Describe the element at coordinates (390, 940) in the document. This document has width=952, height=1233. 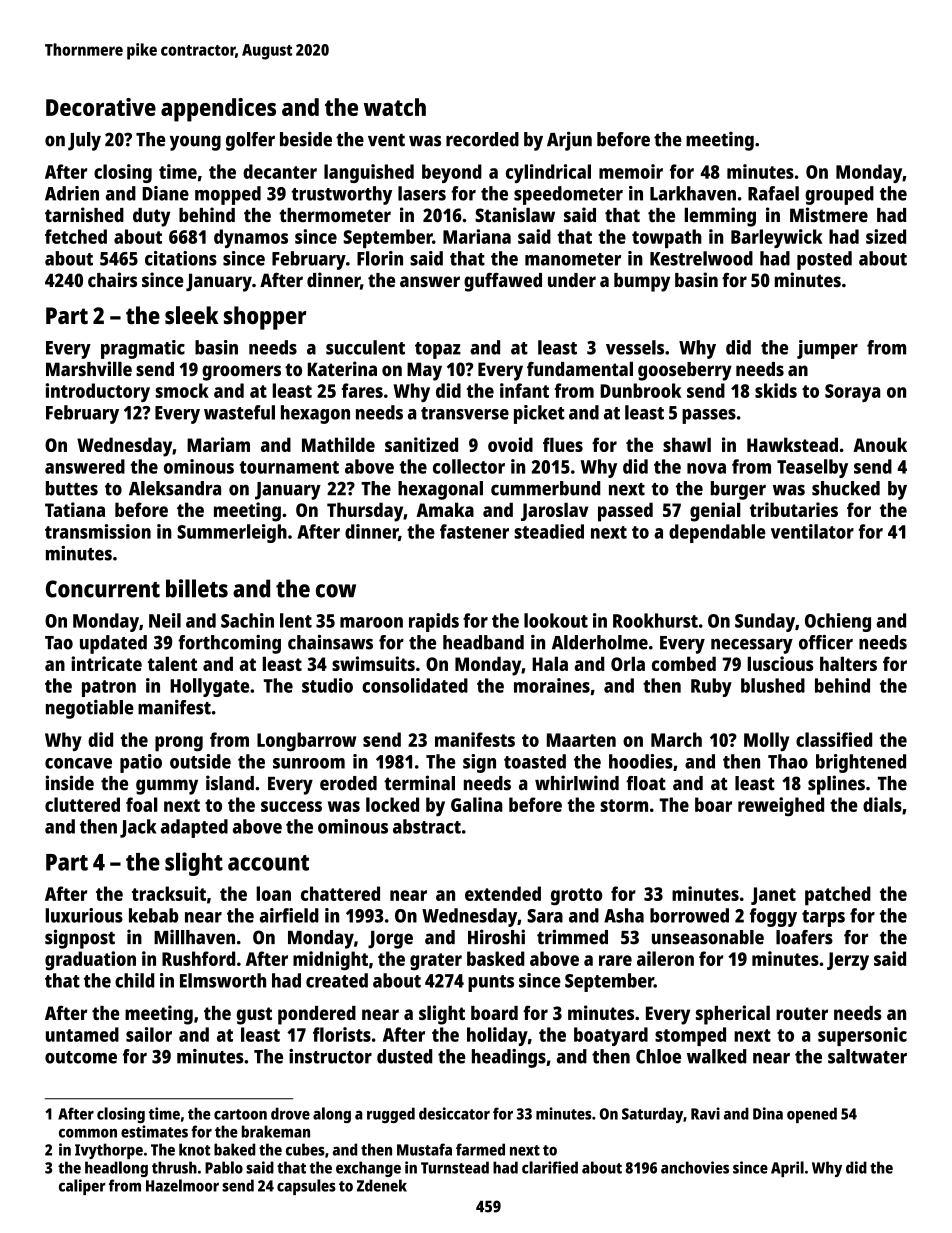
I see `Jorge` at that location.
